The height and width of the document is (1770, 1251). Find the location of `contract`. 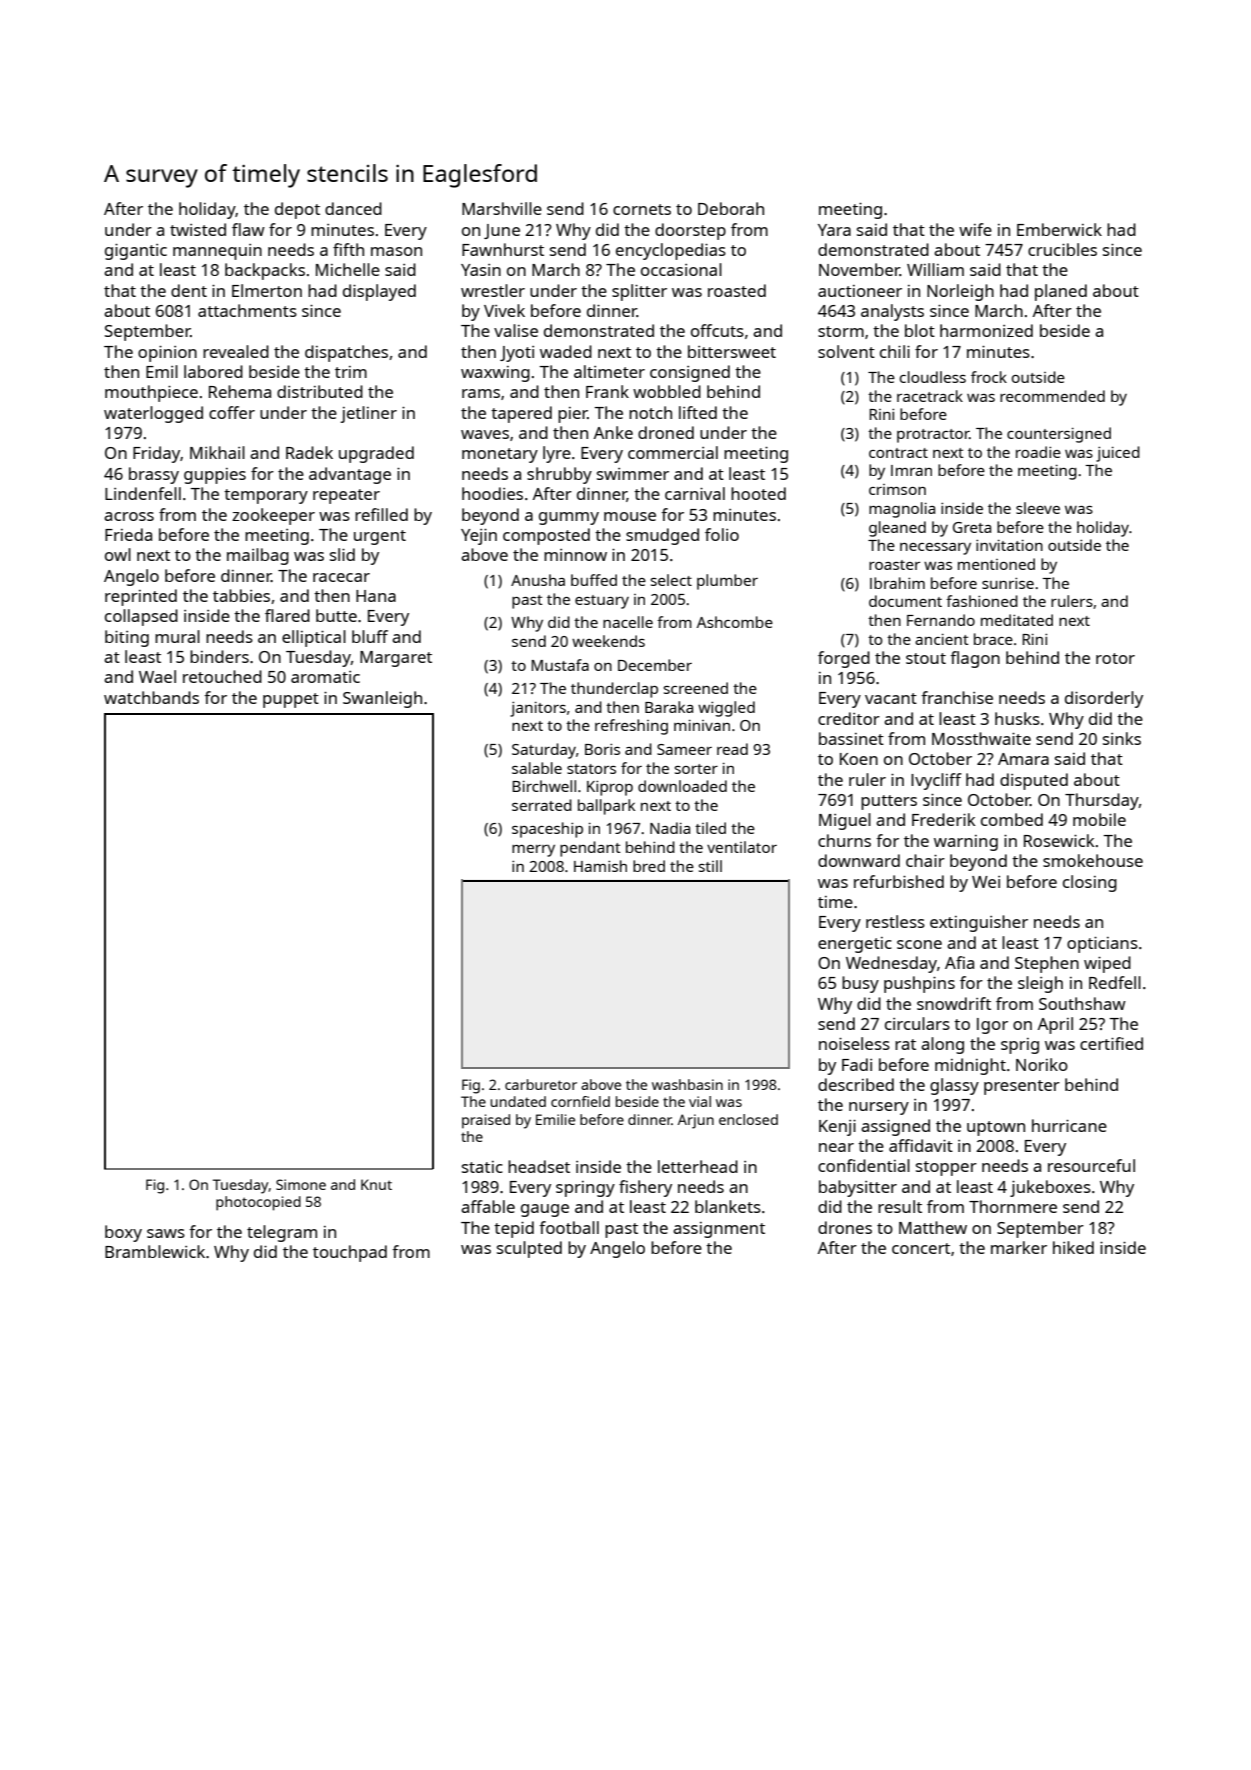

contract is located at coordinates (898, 453).
